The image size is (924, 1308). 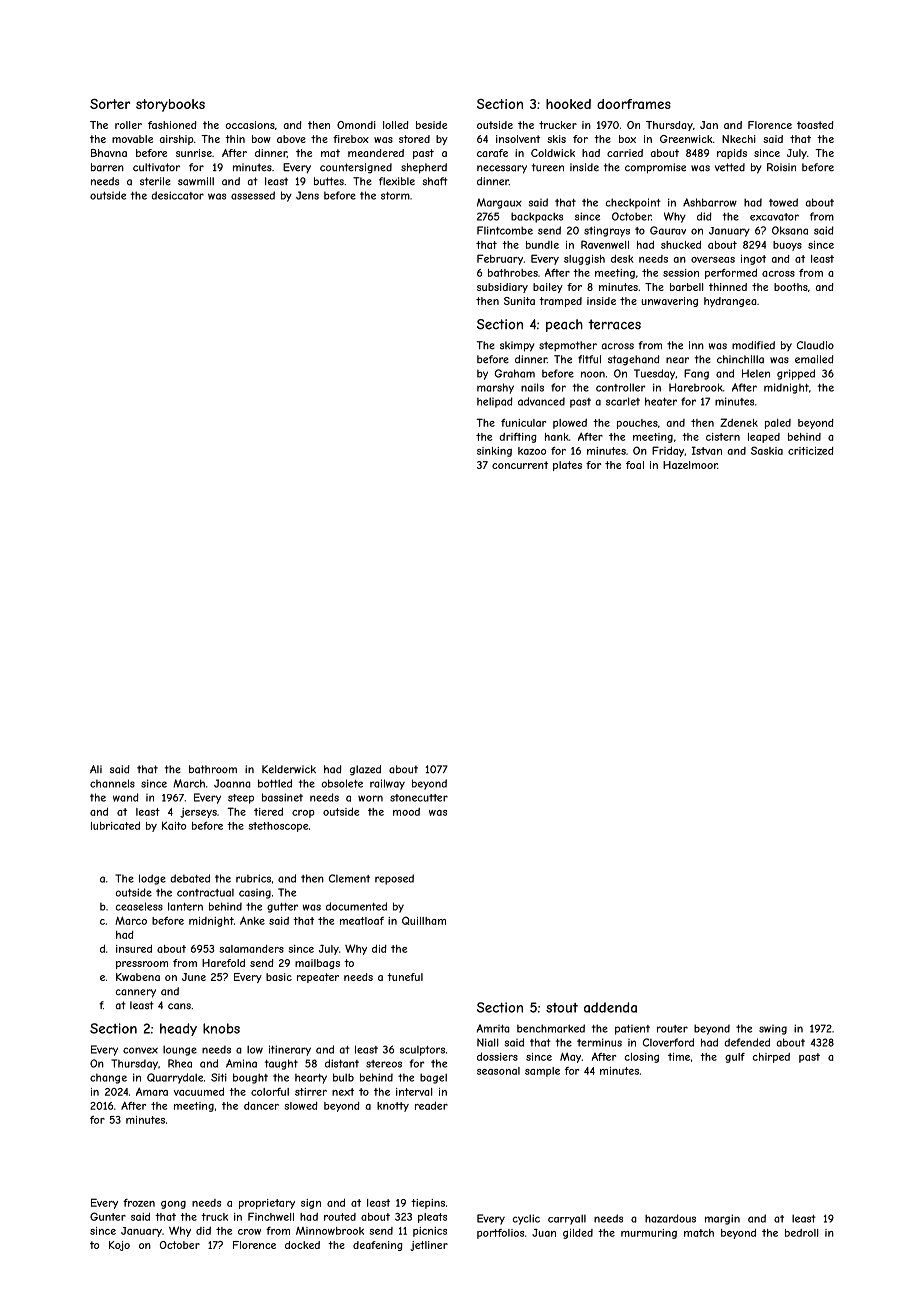 I want to click on docked, so click(x=302, y=1245).
